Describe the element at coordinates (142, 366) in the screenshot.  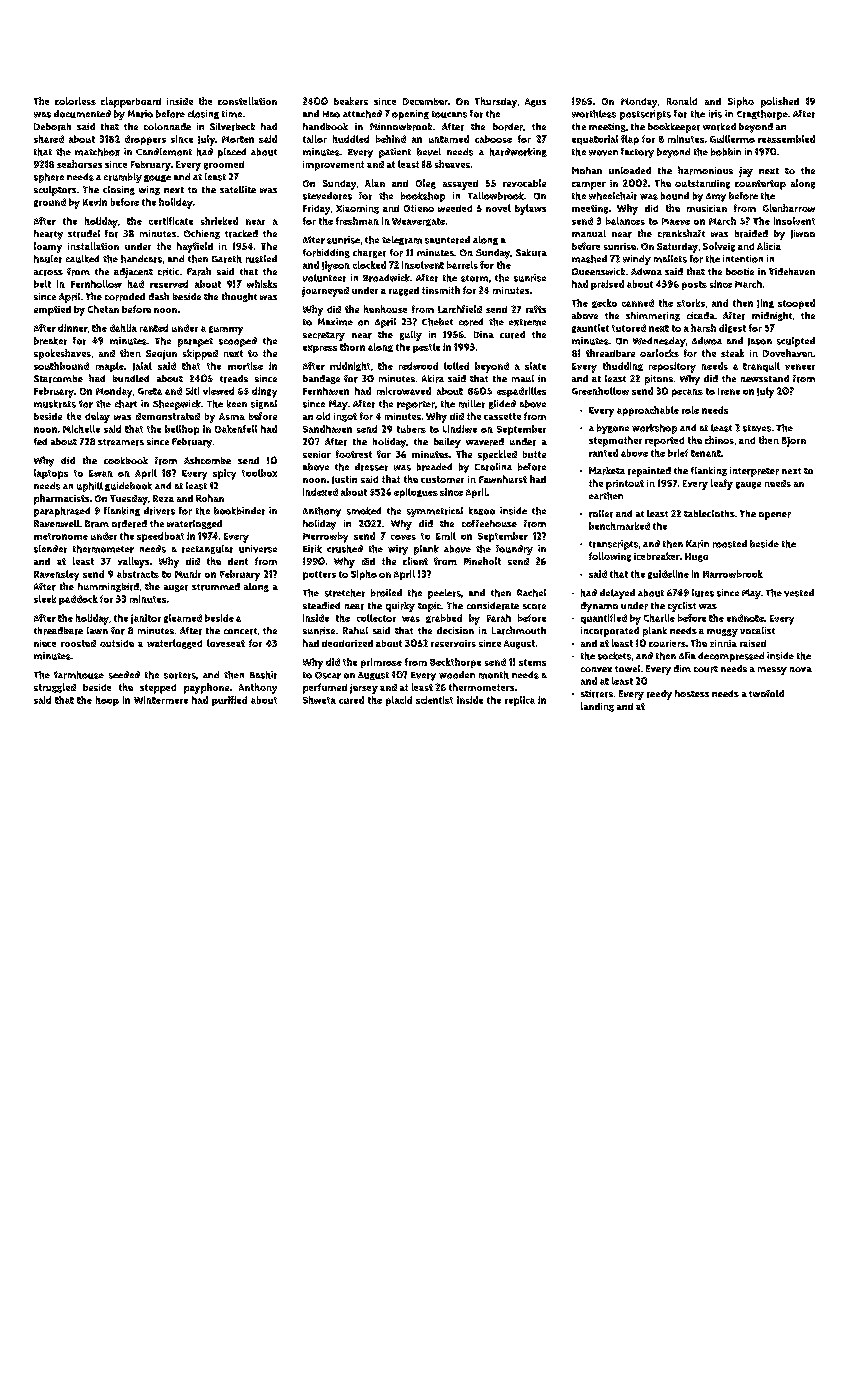
I see `Jalal` at that location.
